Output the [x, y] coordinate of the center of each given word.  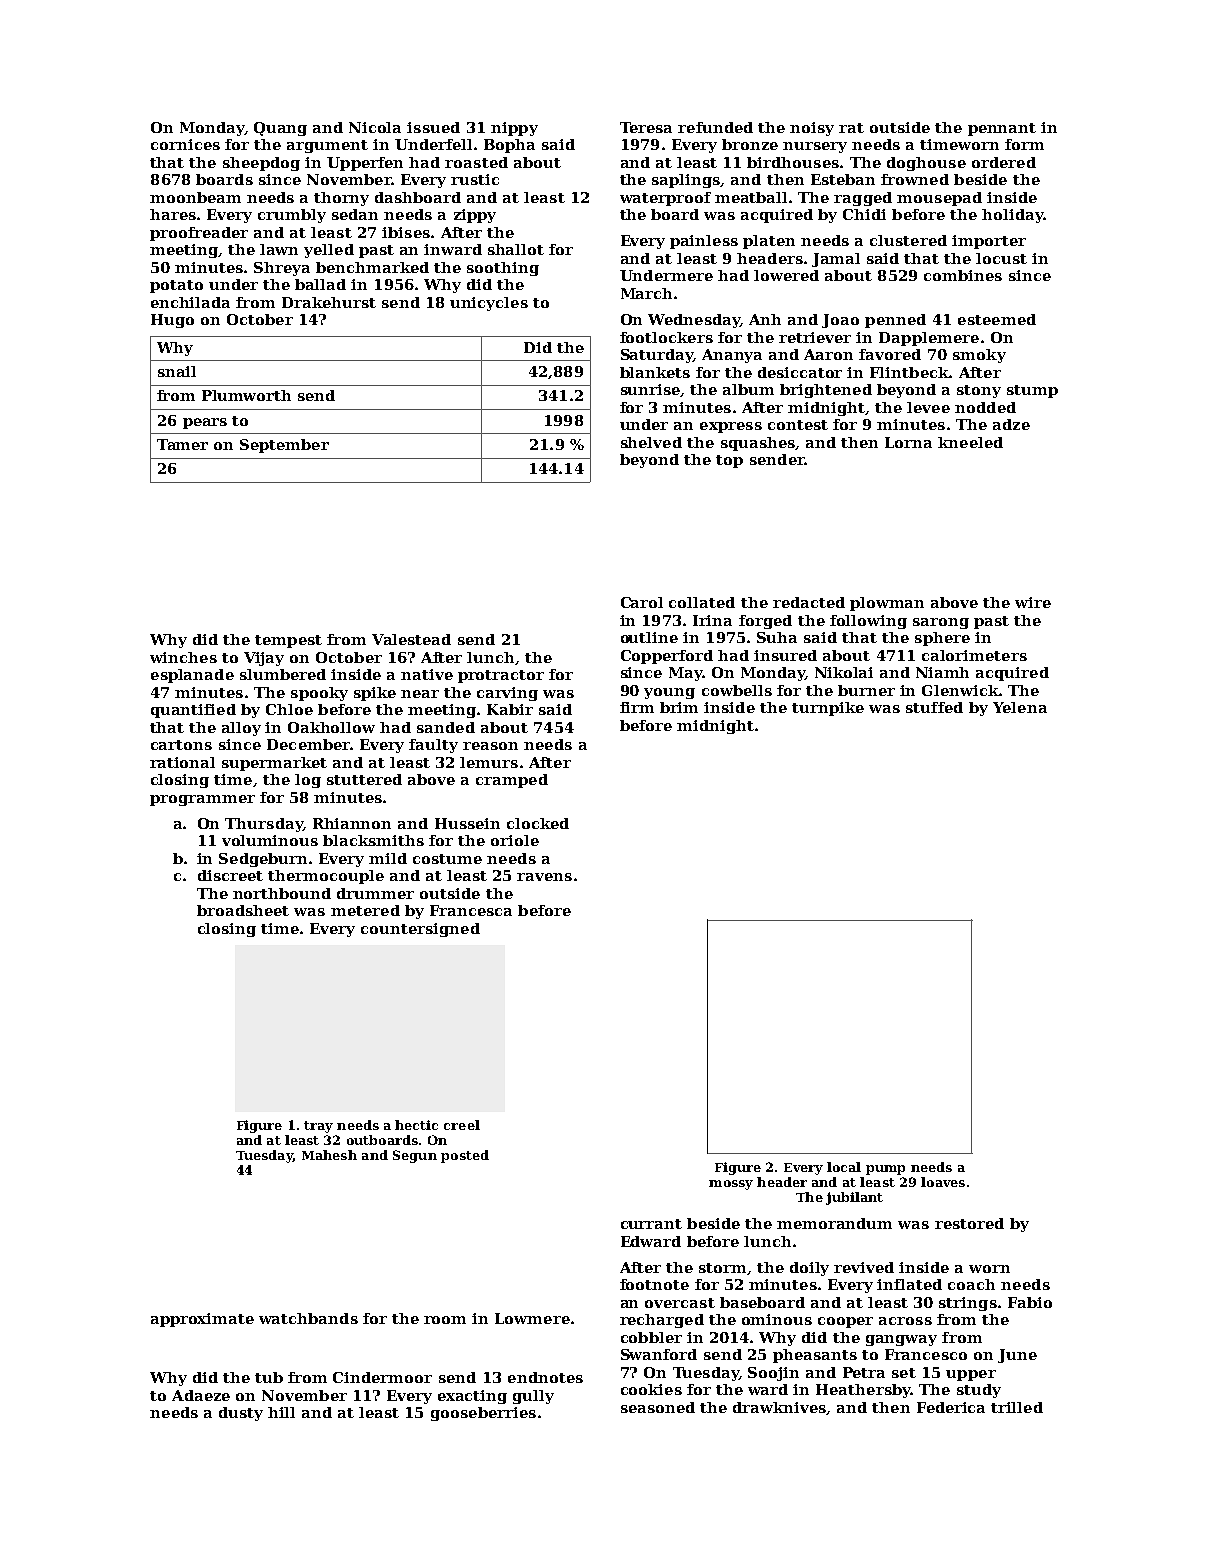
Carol [642, 602]
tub [269, 1377]
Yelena [1020, 707]
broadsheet [243, 910]
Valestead [411, 639]
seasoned [658, 1407]
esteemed [997, 319]
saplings [686, 181]
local [844, 1167]
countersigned [420, 930]
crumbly [292, 216]
